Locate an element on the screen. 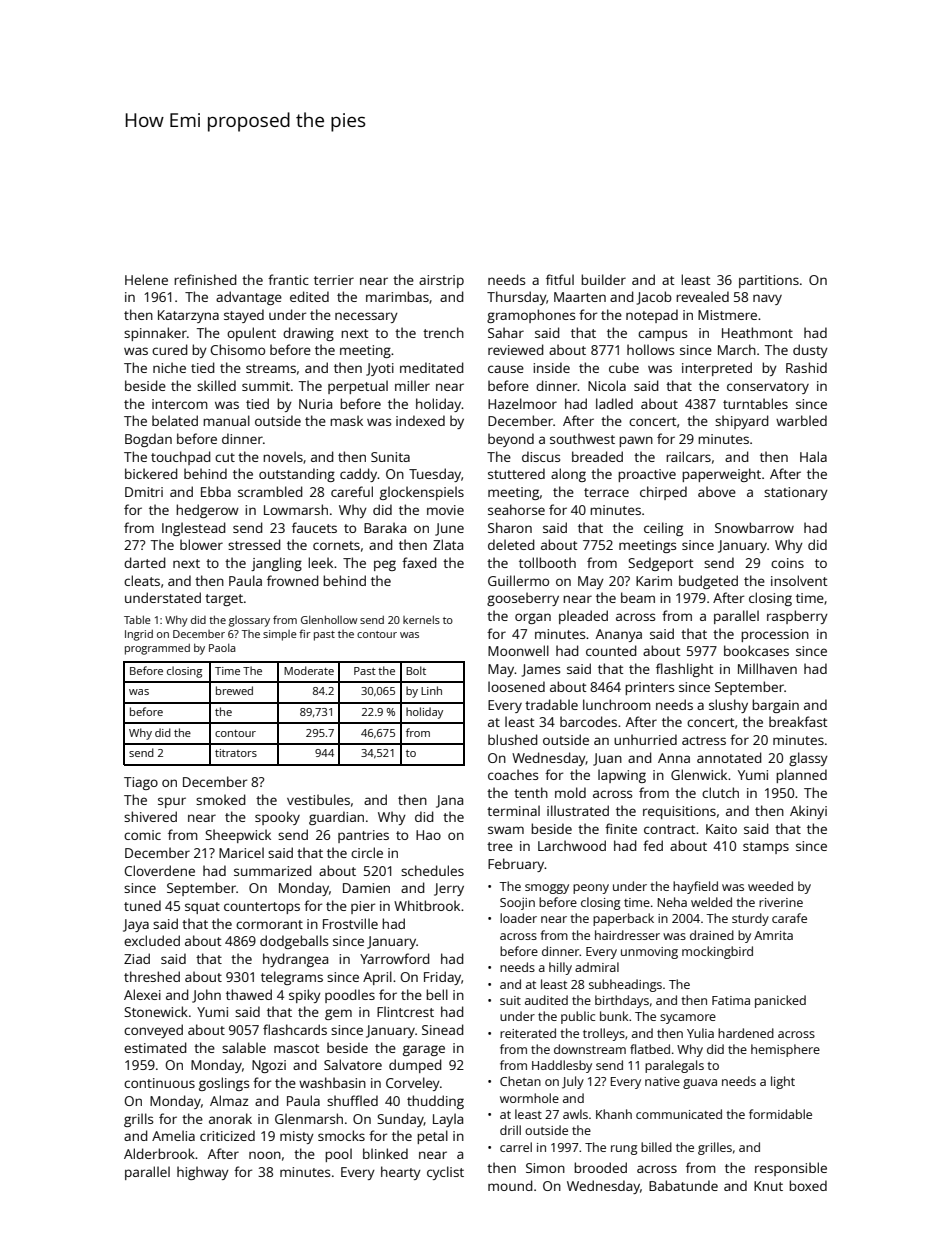  coins is located at coordinates (787, 563).
